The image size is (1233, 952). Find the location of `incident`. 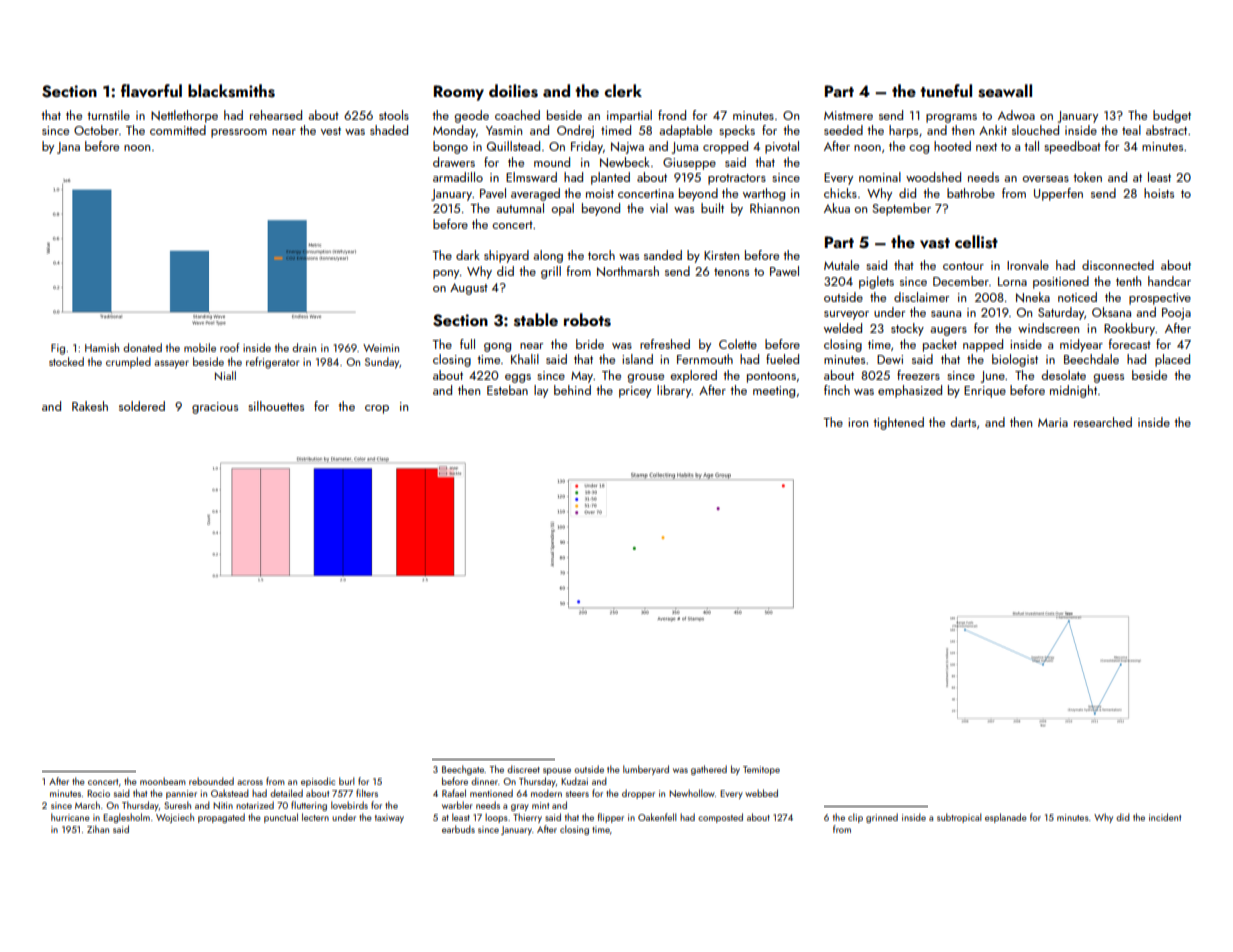

incident is located at coordinates (1165, 817).
